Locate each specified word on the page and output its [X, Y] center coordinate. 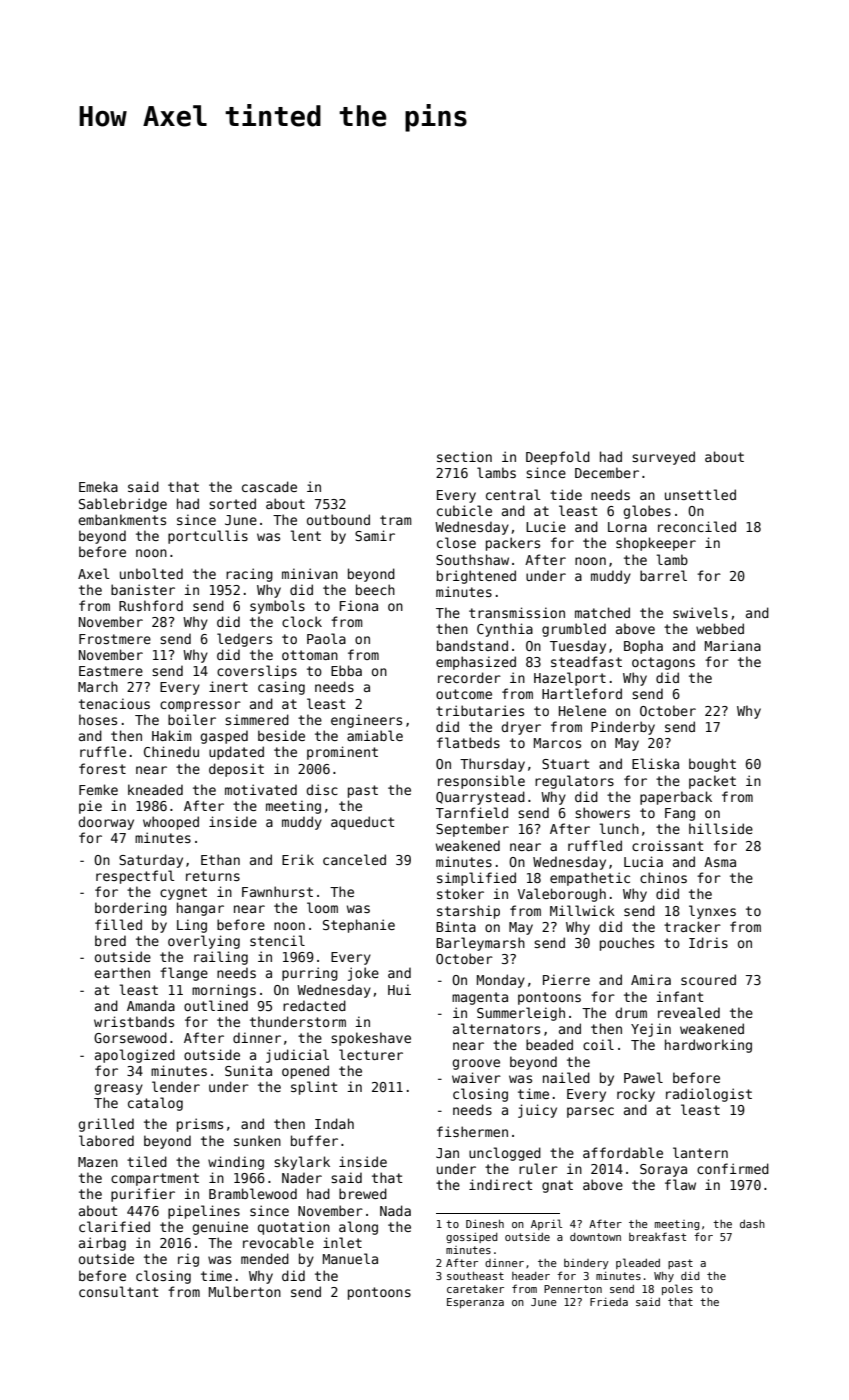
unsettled [700, 494]
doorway [106, 823]
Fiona [359, 605]
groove [476, 1064]
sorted [232, 503]
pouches [627, 944]
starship [468, 912]
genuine [220, 1228]
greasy [118, 1089]
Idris [708, 942]
